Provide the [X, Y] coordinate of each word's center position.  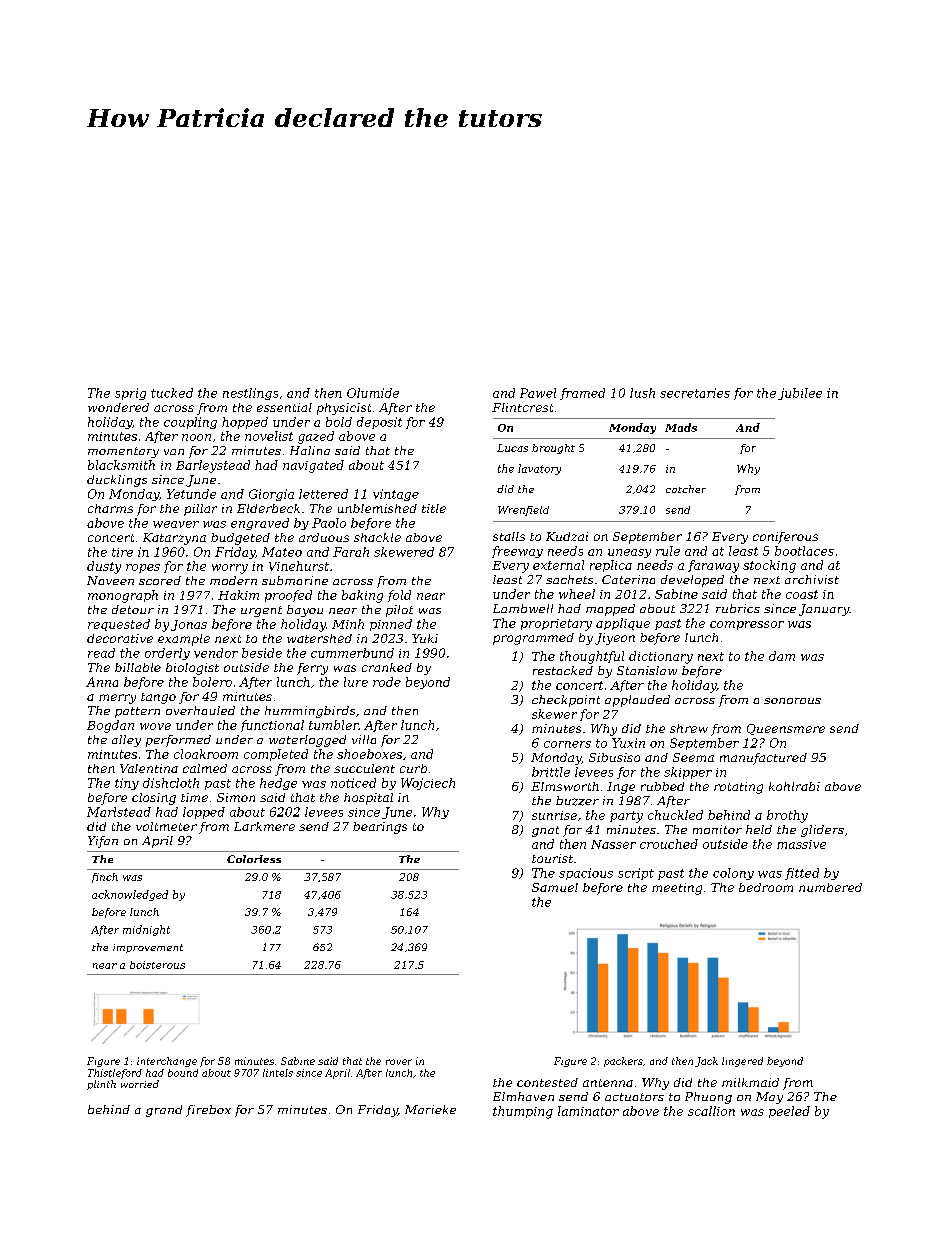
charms [110, 508]
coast [802, 594]
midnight [146, 930]
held [759, 829]
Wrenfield [523, 511]
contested [547, 1082]
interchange [167, 1062]
